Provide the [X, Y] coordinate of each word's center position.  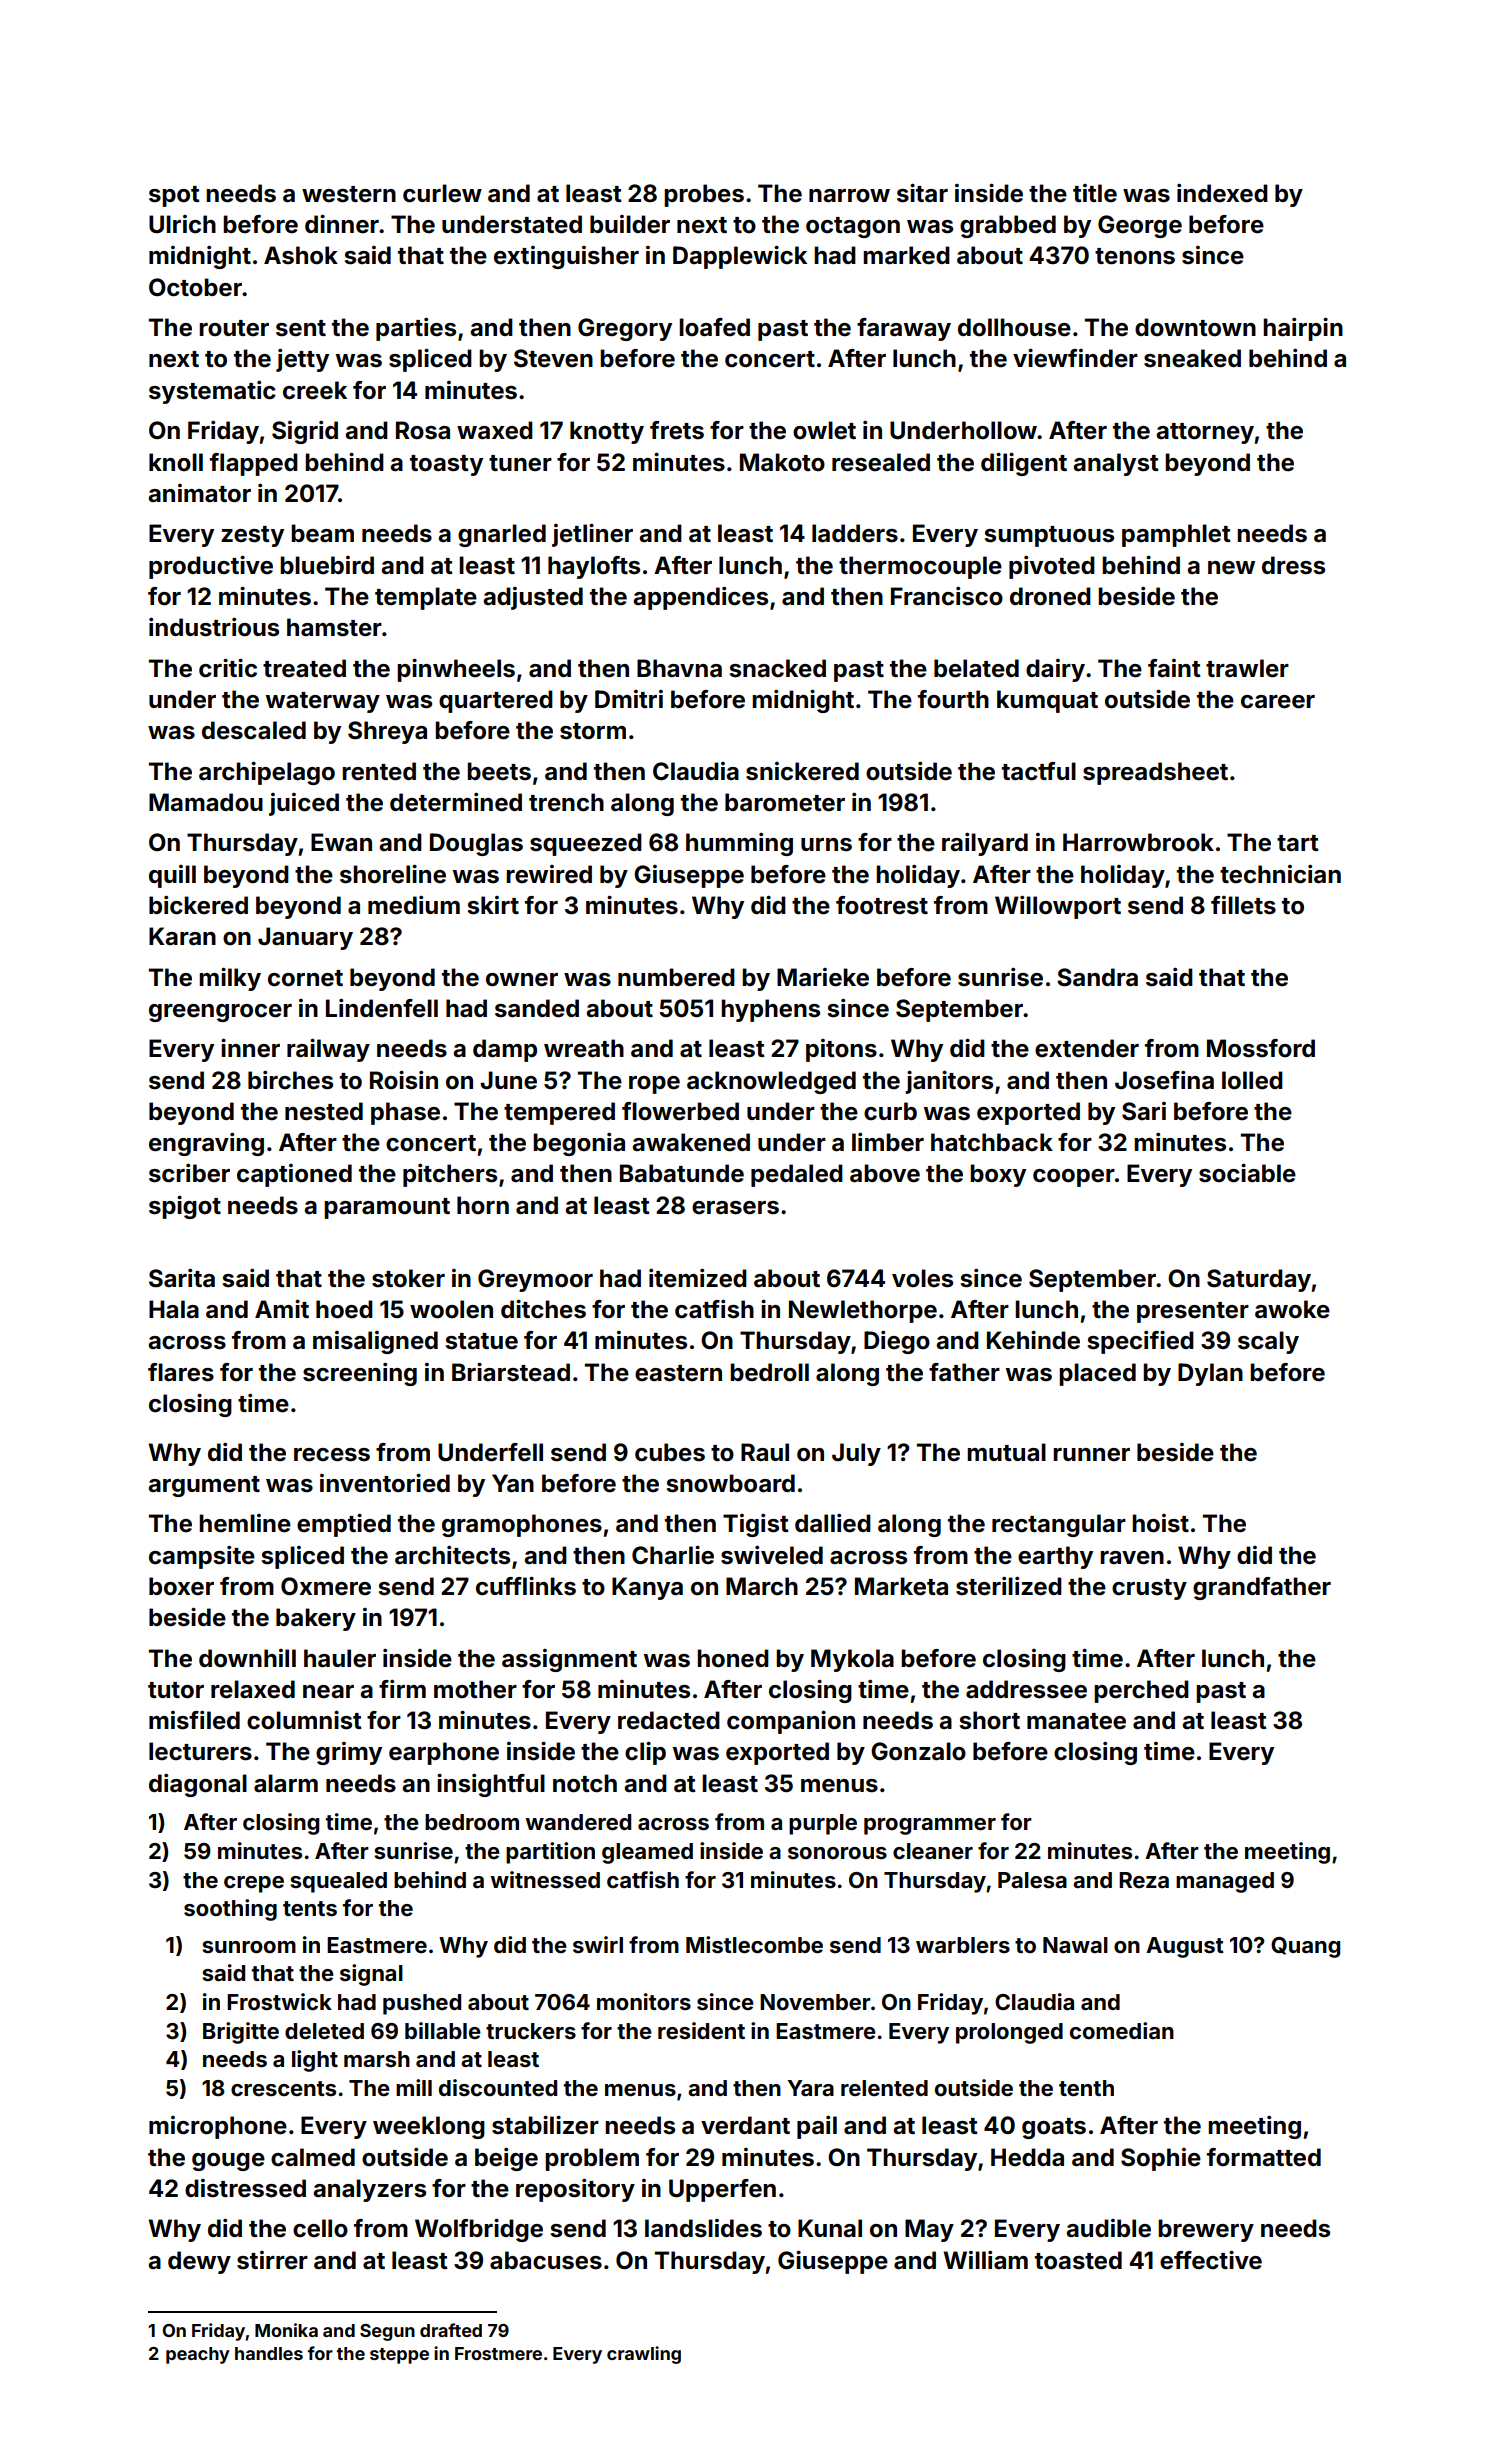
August [1185, 1947]
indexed [1222, 193]
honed [733, 1658]
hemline [245, 1523]
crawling [644, 2355]
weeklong [429, 2127]
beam [322, 533]
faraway [904, 329]
